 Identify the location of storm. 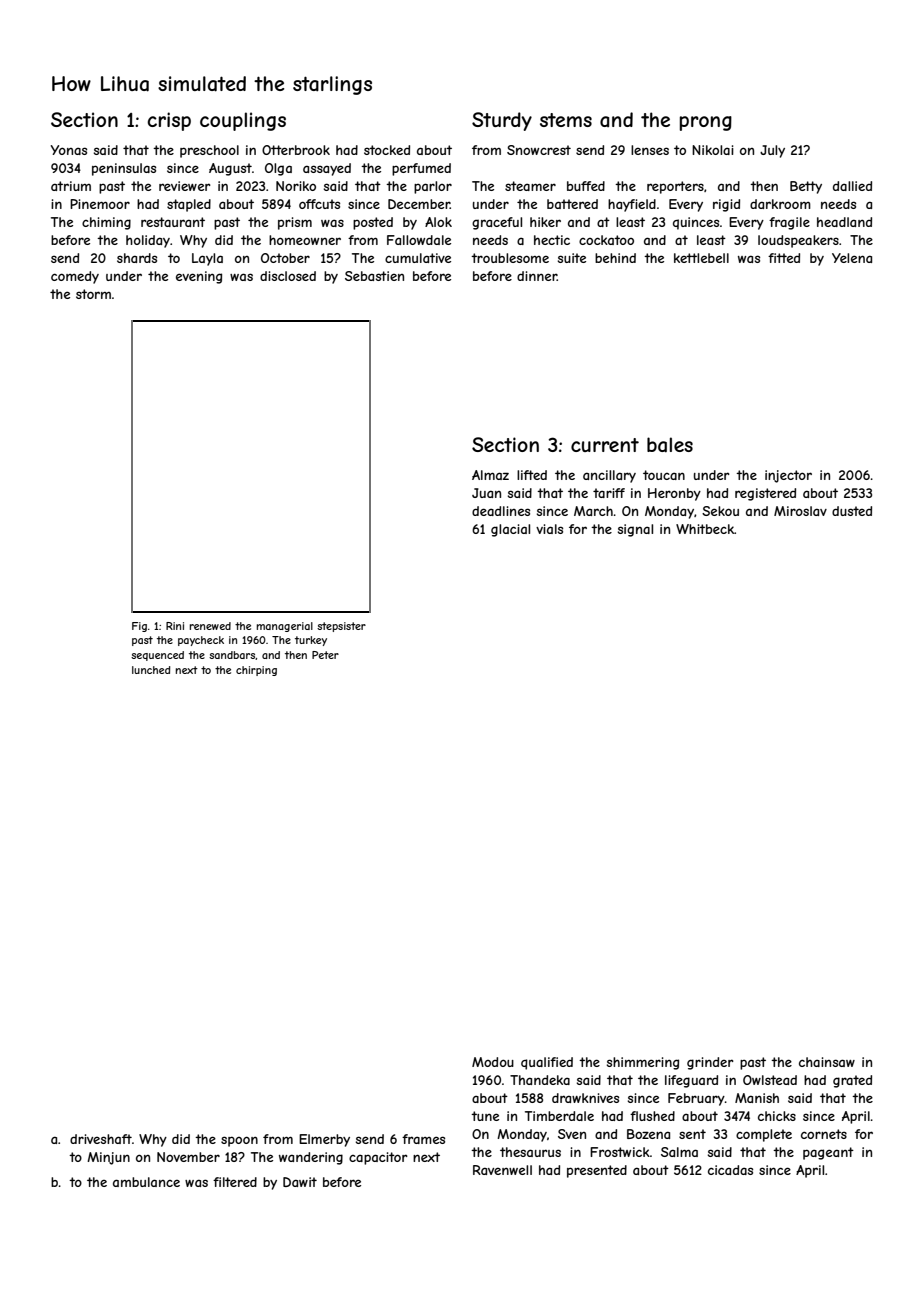
(93, 294).
